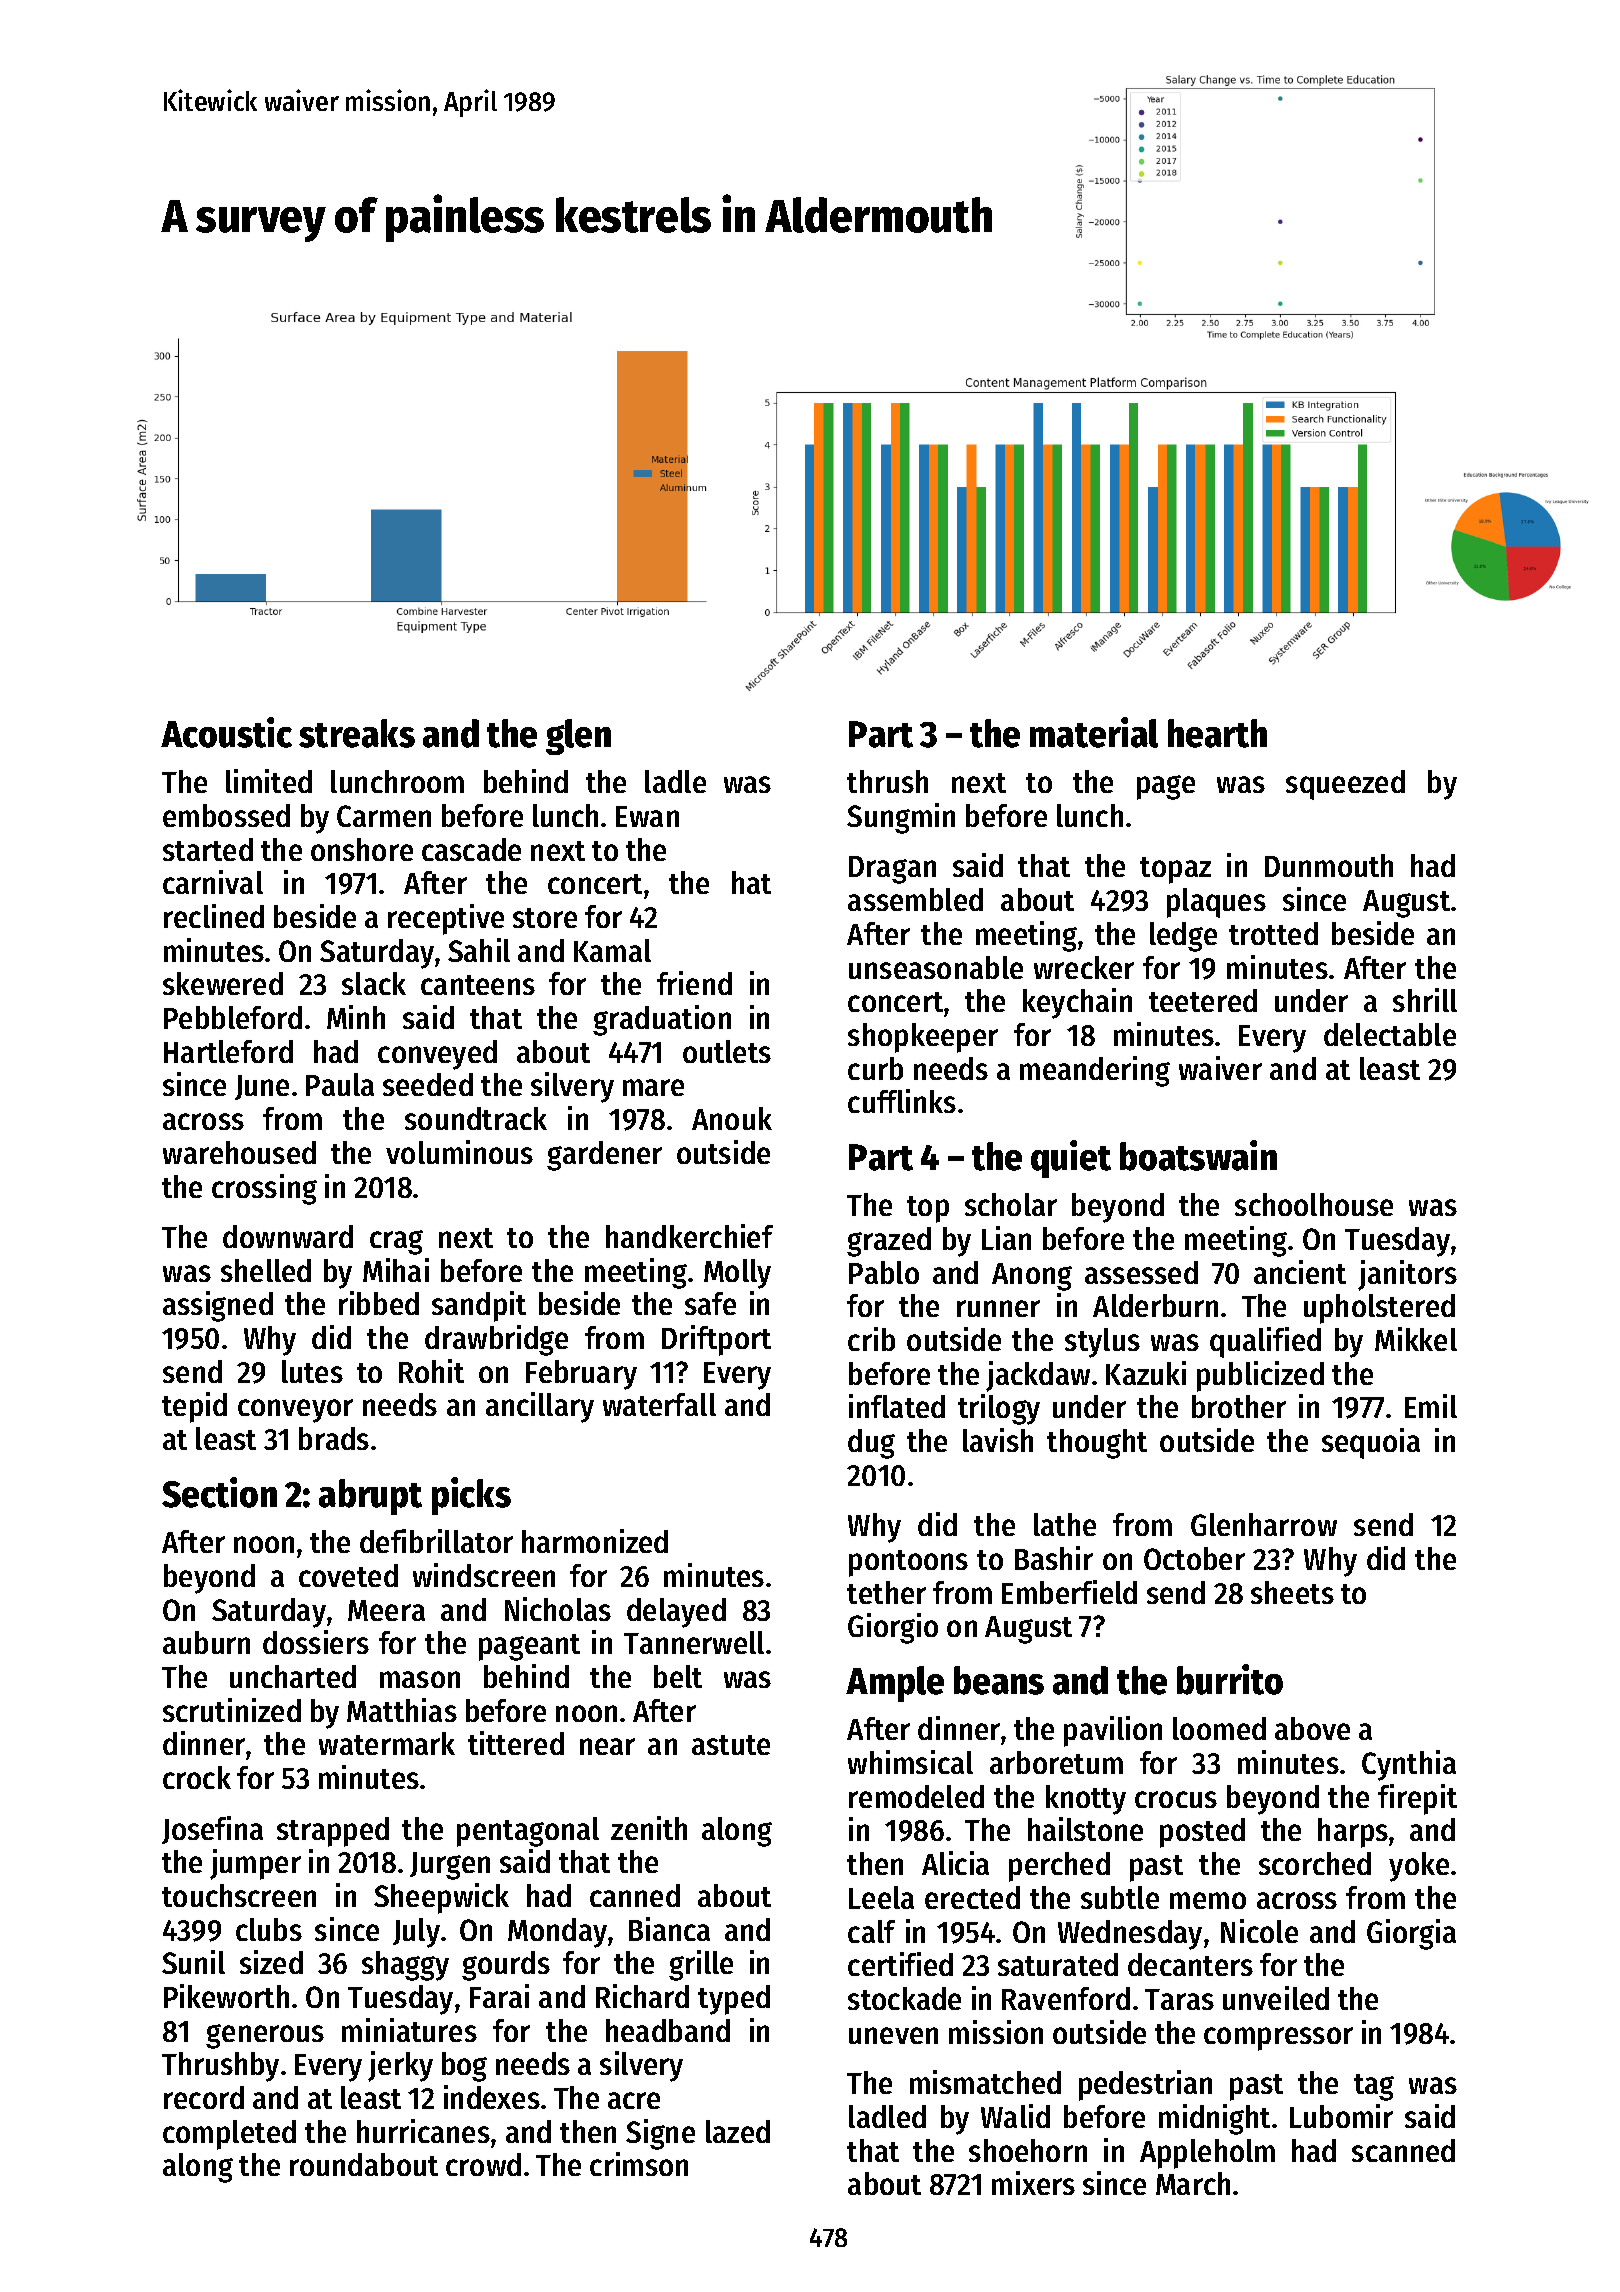  Describe the element at coordinates (901, 818) in the page. I see `Sungmin` at that location.
